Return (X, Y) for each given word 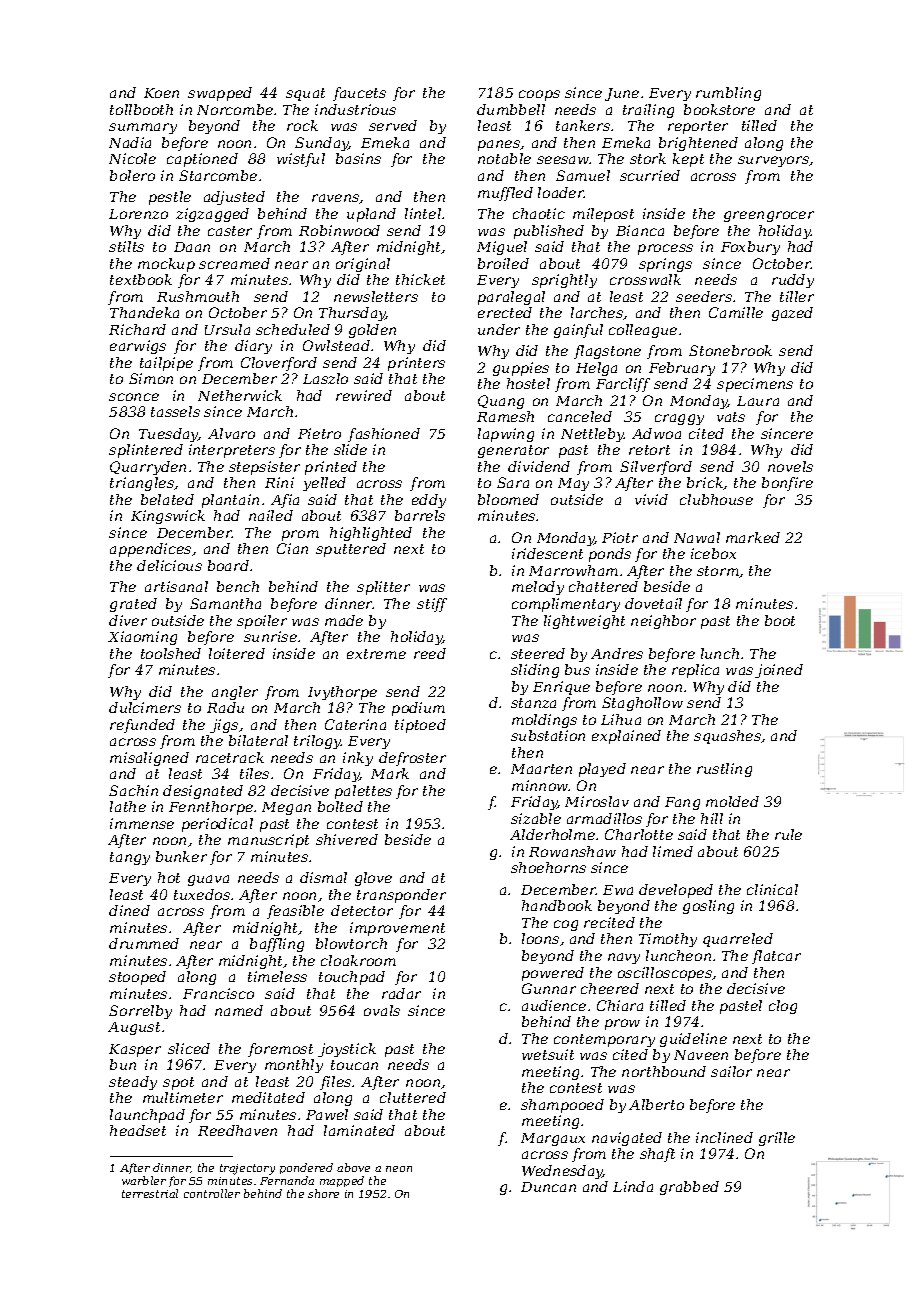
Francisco (218, 993)
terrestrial (150, 1193)
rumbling (728, 94)
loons (540, 938)
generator (513, 451)
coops (539, 95)
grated (133, 605)
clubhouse (716, 499)
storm (718, 571)
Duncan (548, 1187)
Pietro (319, 433)
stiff (432, 605)
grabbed (689, 1188)
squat (305, 94)
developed (676, 891)
